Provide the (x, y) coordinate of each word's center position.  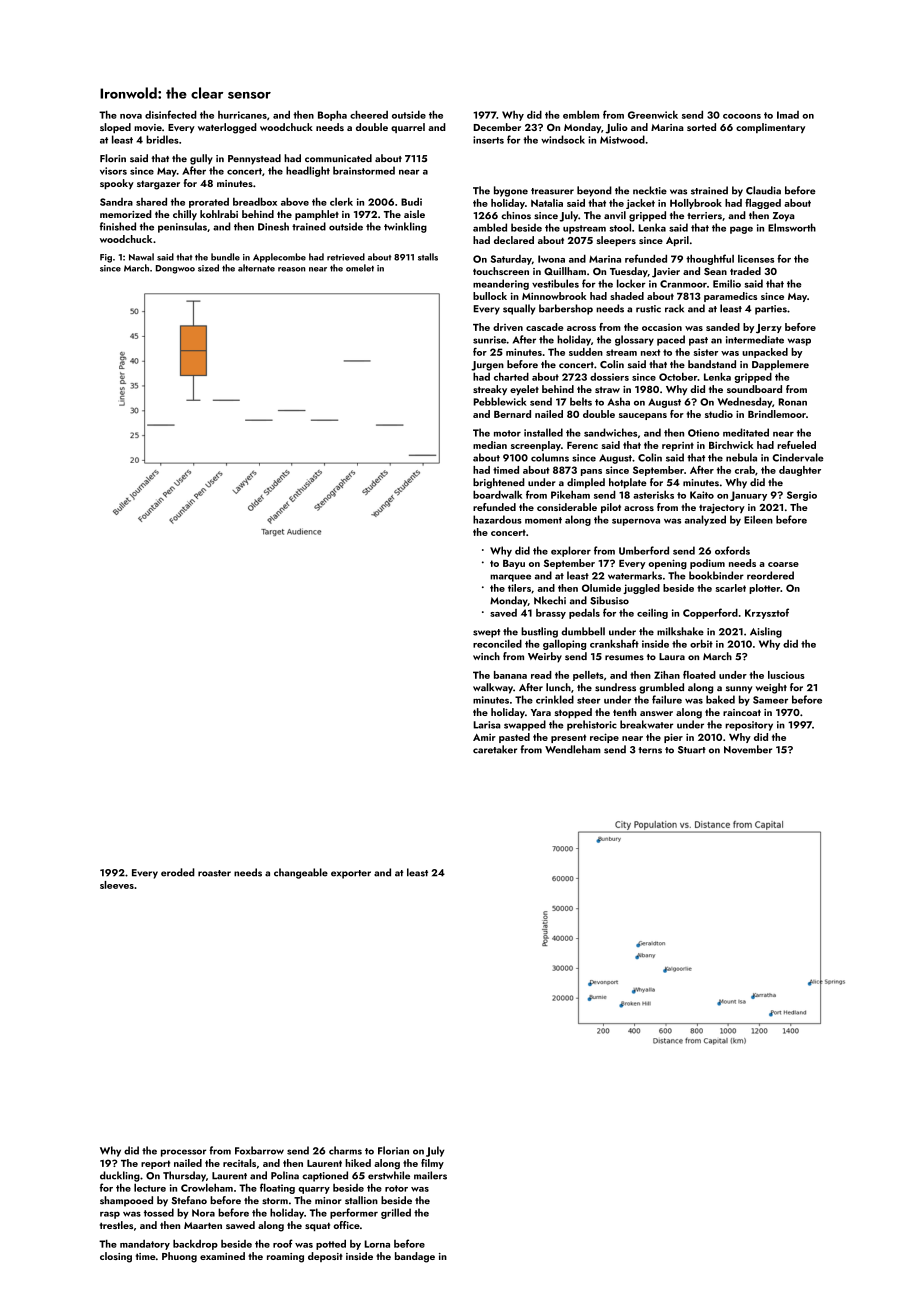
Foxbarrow (259, 1150)
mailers (430, 1175)
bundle (225, 257)
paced (671, 340)
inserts (488, 140)
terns (650, 750)
